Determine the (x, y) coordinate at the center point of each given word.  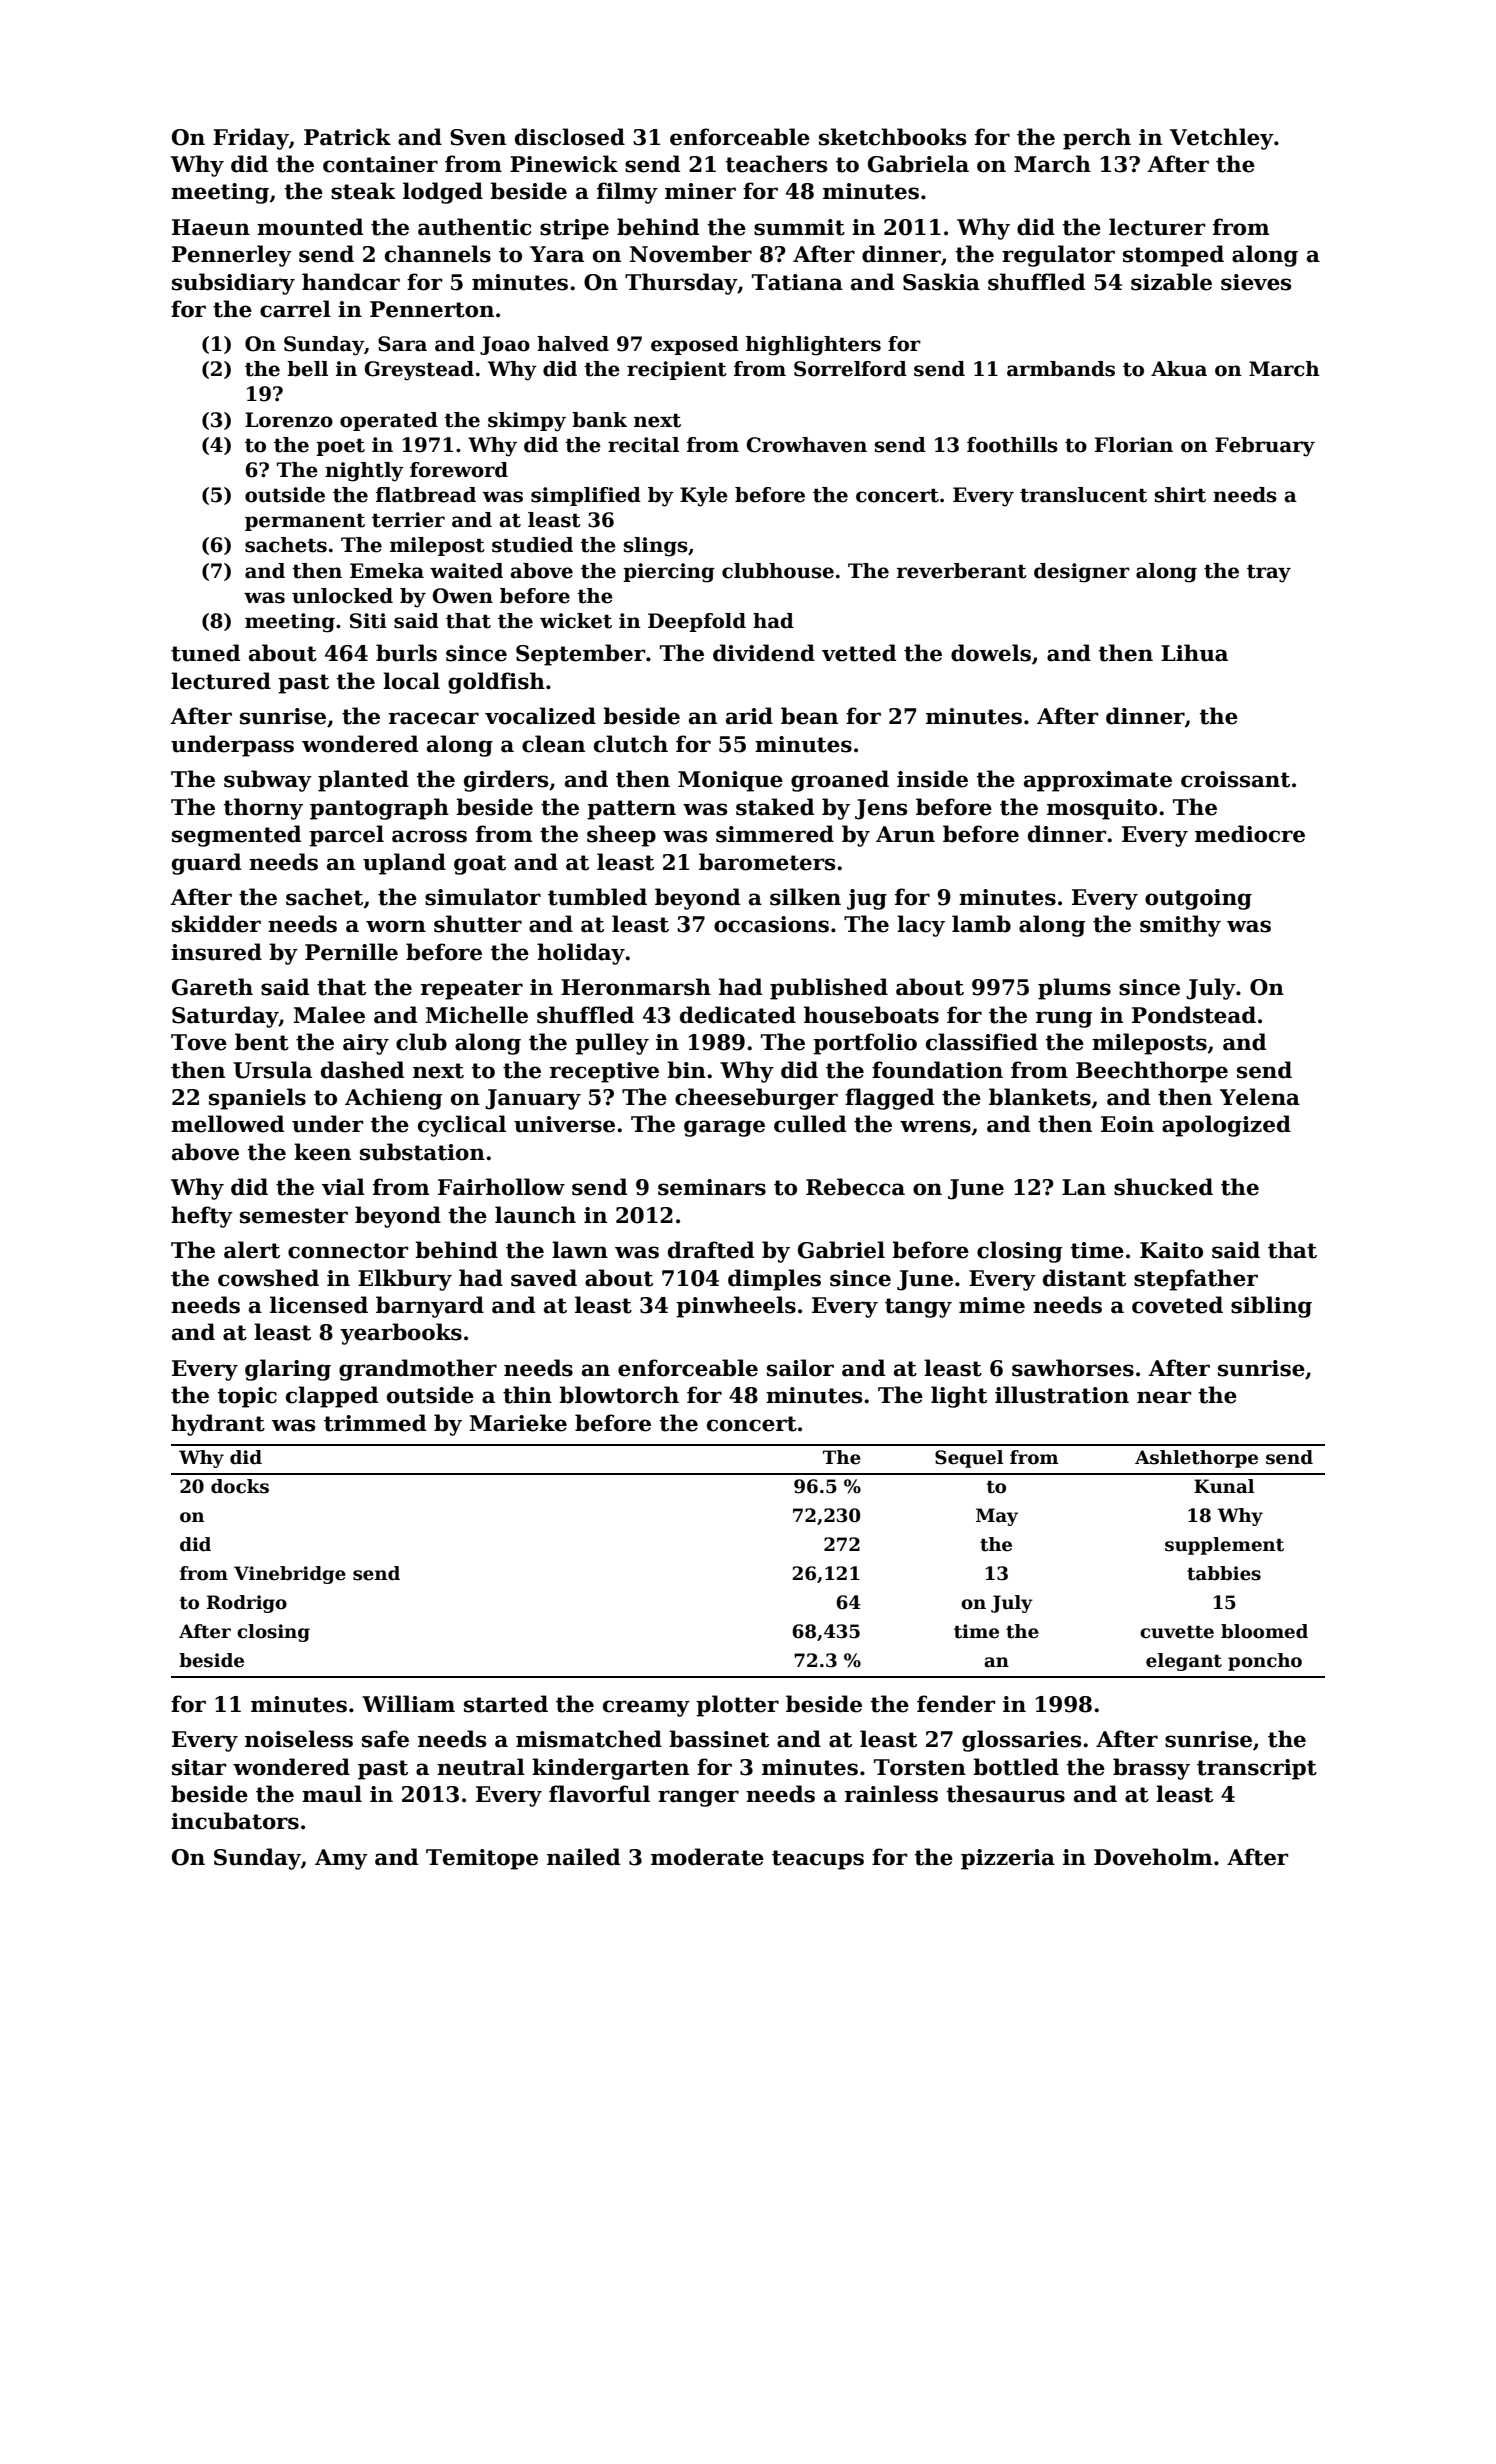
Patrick (347, 137)
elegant (1184, 1662)
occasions (771, 924)
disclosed (570, 137)
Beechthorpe (1152, 1072)
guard (206, 864)
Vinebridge (290, 1575)
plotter (737, 1706)
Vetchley (1222, 139)
